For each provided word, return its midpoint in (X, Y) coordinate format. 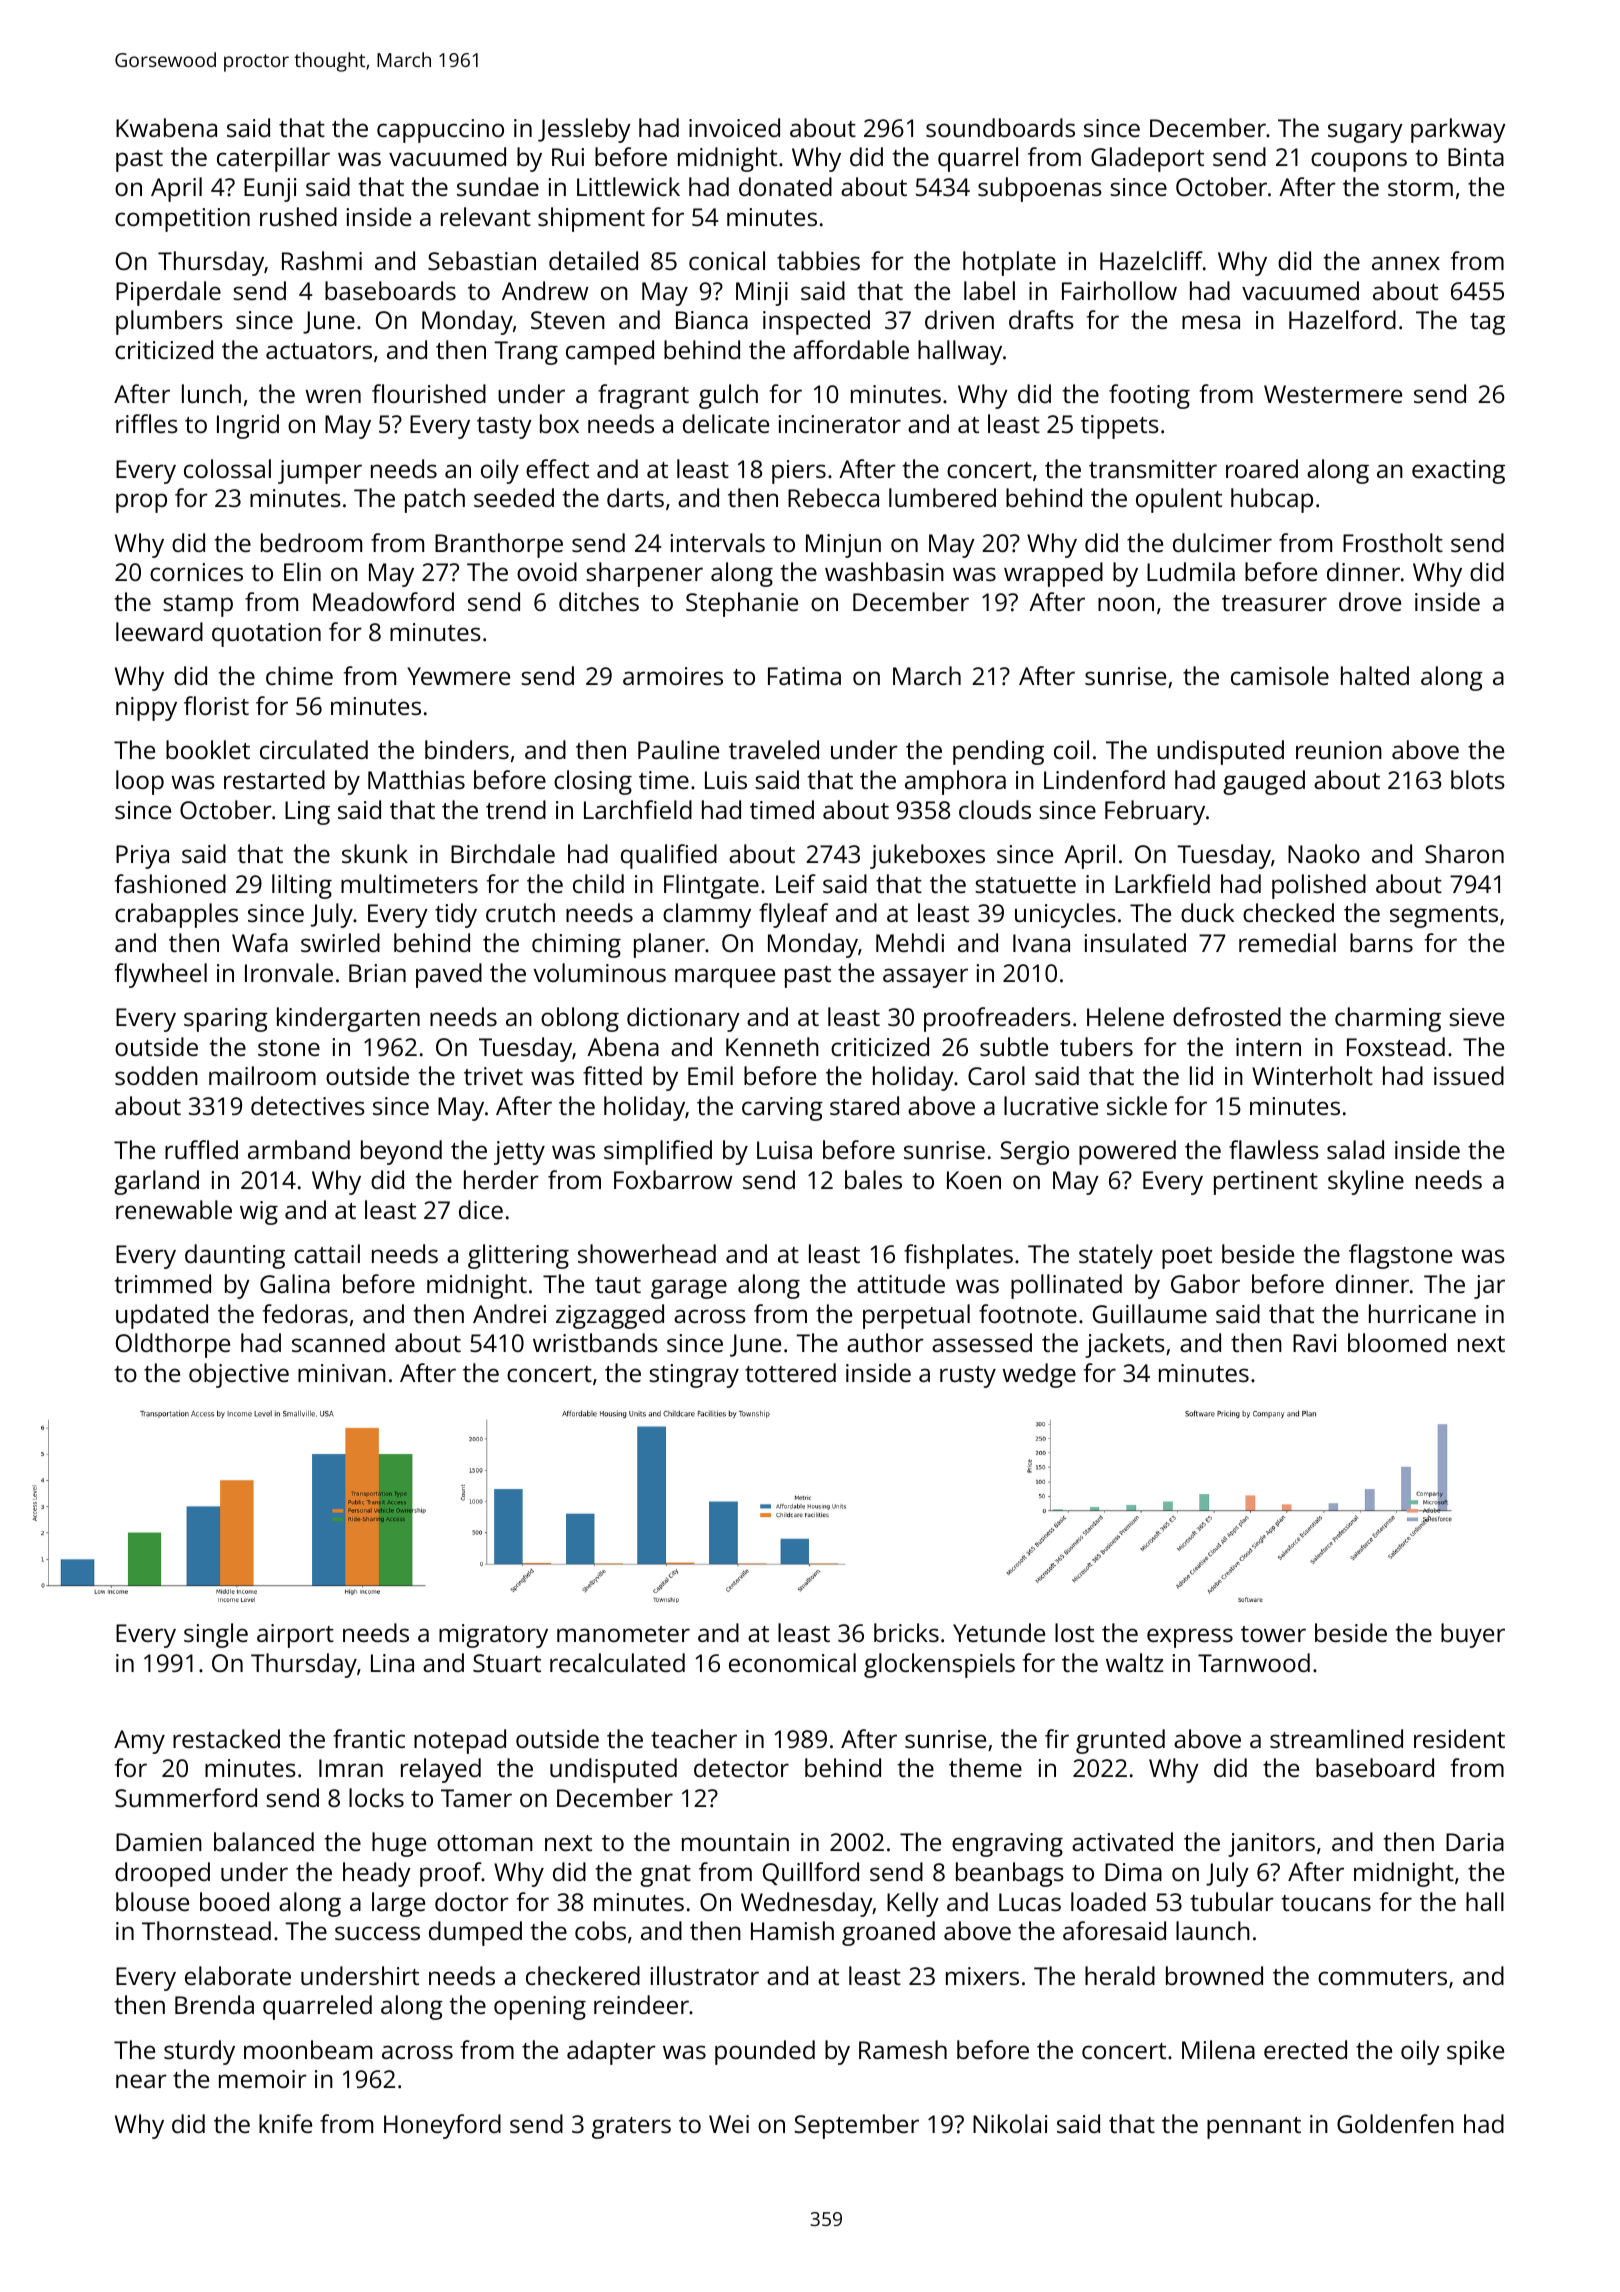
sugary (1365, 133)
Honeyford (442, 2126)
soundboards (1000, 127)
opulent (1179, 500)
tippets (1120, 427)
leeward (159, 631)
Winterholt (1312, 1075)
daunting (235, 1256)
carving (782, 1109)
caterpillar (273, 159)
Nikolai (1010, 2123)
